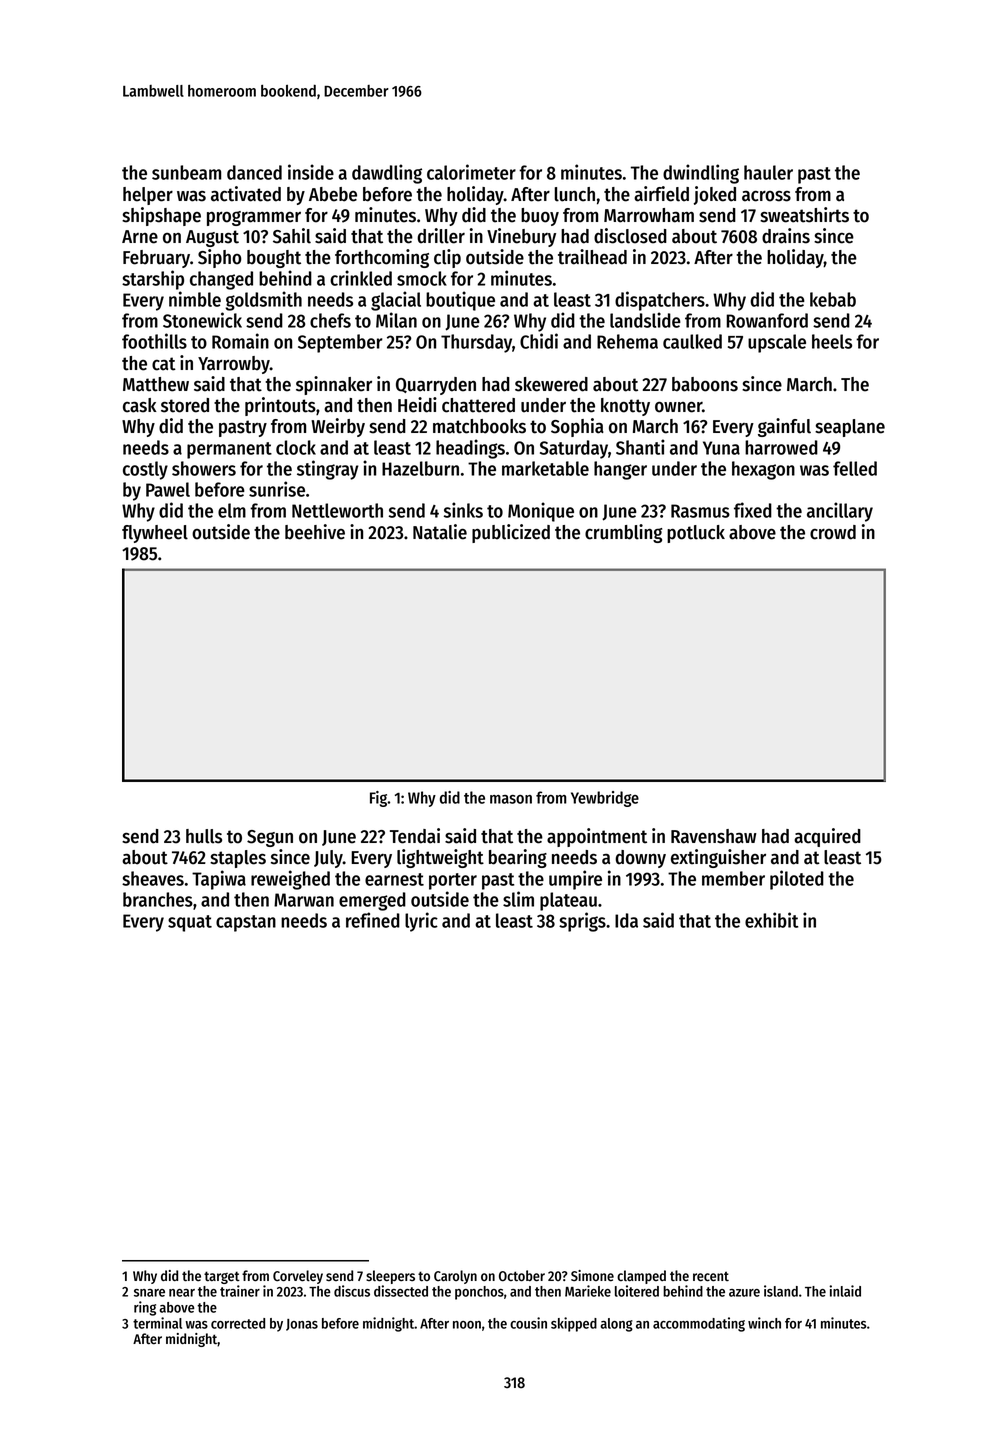  I want to click on sunbeam, so click(186, 172).
